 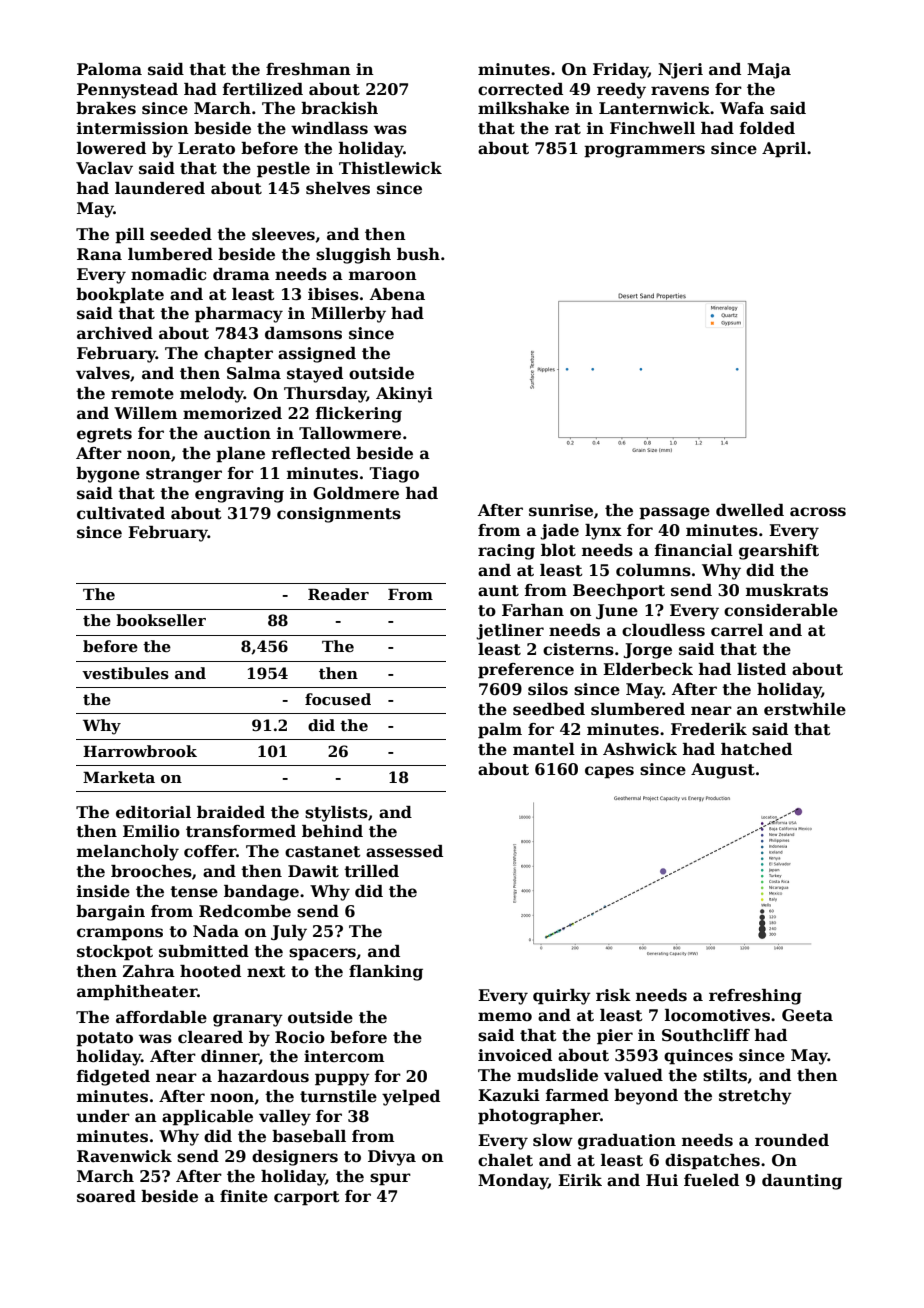 I want to click on Paloma, so click(x=109, y=69).
